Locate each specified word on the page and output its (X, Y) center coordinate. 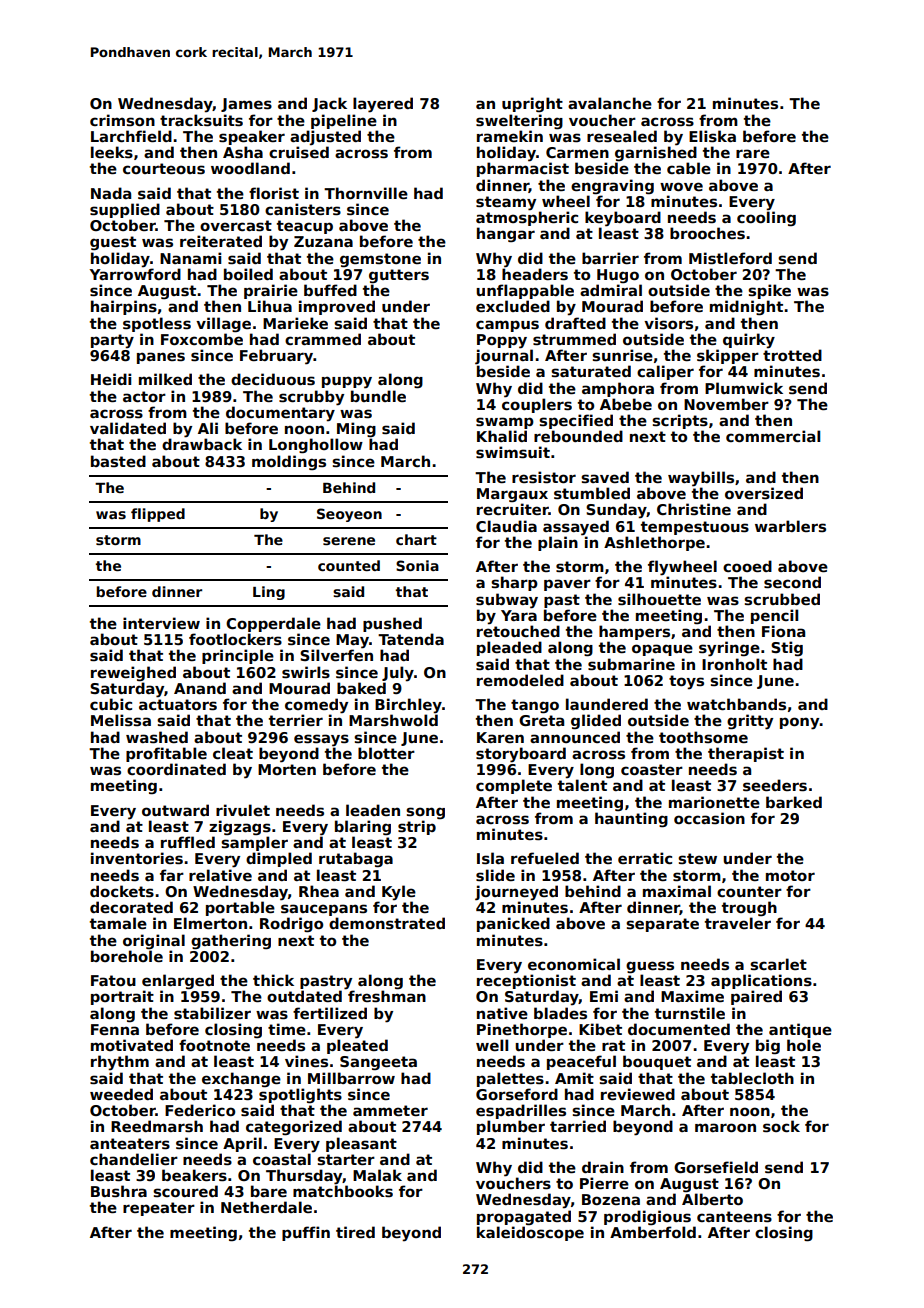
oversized (764, 493)
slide (495, 875)
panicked (513, 924)
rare (753, 153)
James (246, 105)
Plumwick (744, 388)
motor (790, 875)
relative (220, 875)
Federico (200, 1110)
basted (118, 461)
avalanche (610, 103)
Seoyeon (349, 515)
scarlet (778, 964)
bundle (378, 396)
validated (128, 428)
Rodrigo (291, 924)
